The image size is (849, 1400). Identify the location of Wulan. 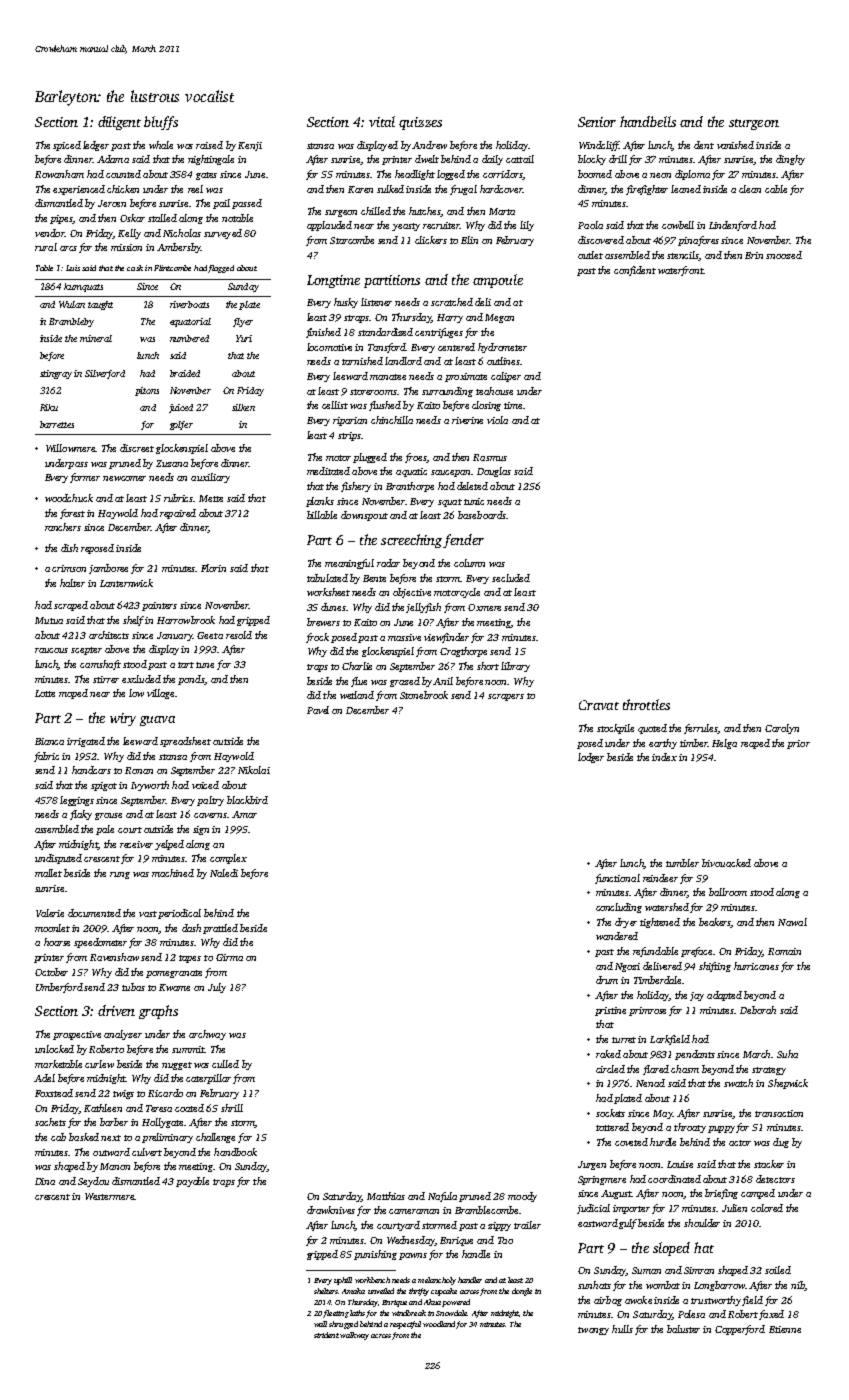
(72, 304).
